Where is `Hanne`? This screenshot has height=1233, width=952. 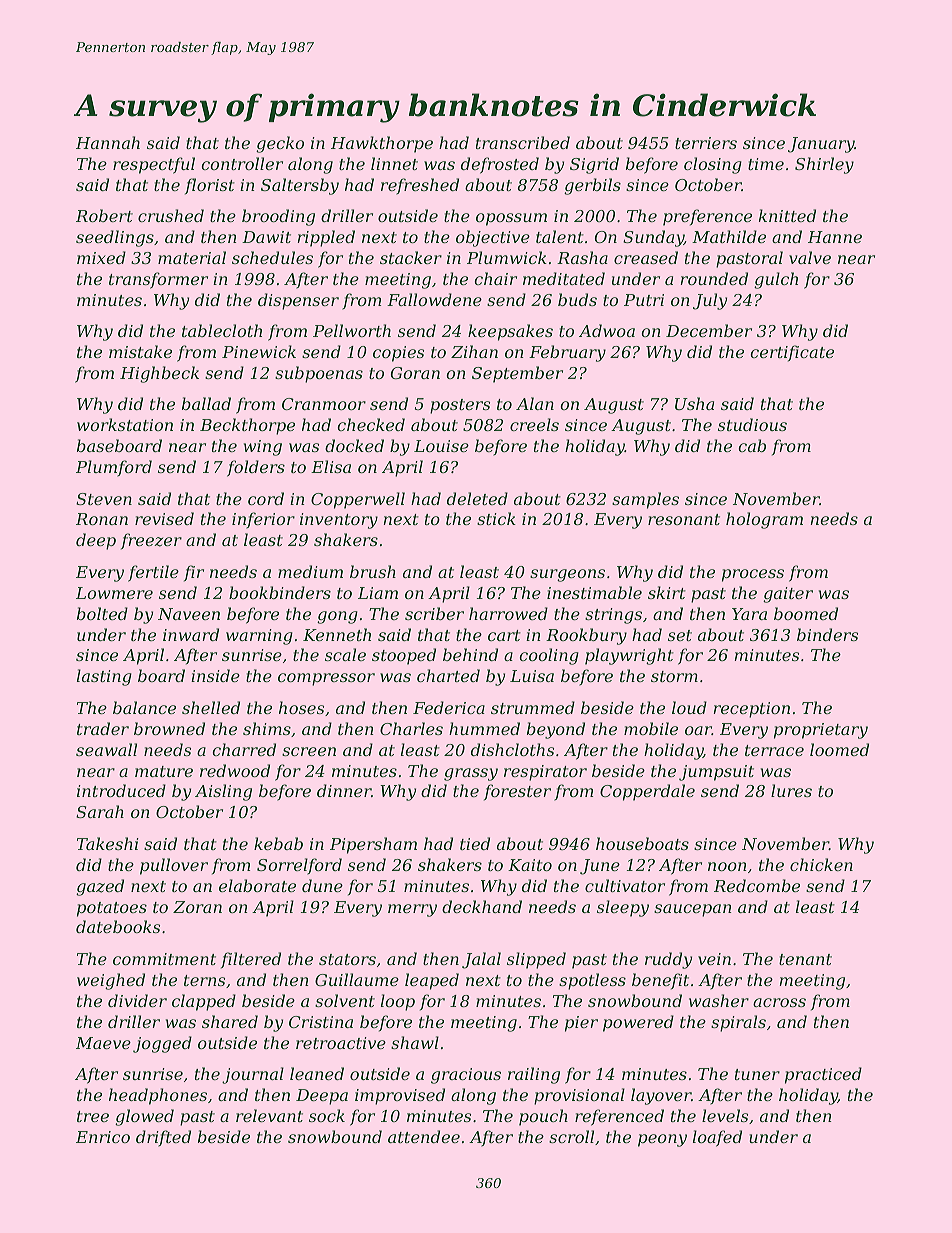 Hanne is located at coordinates (835, 237).
